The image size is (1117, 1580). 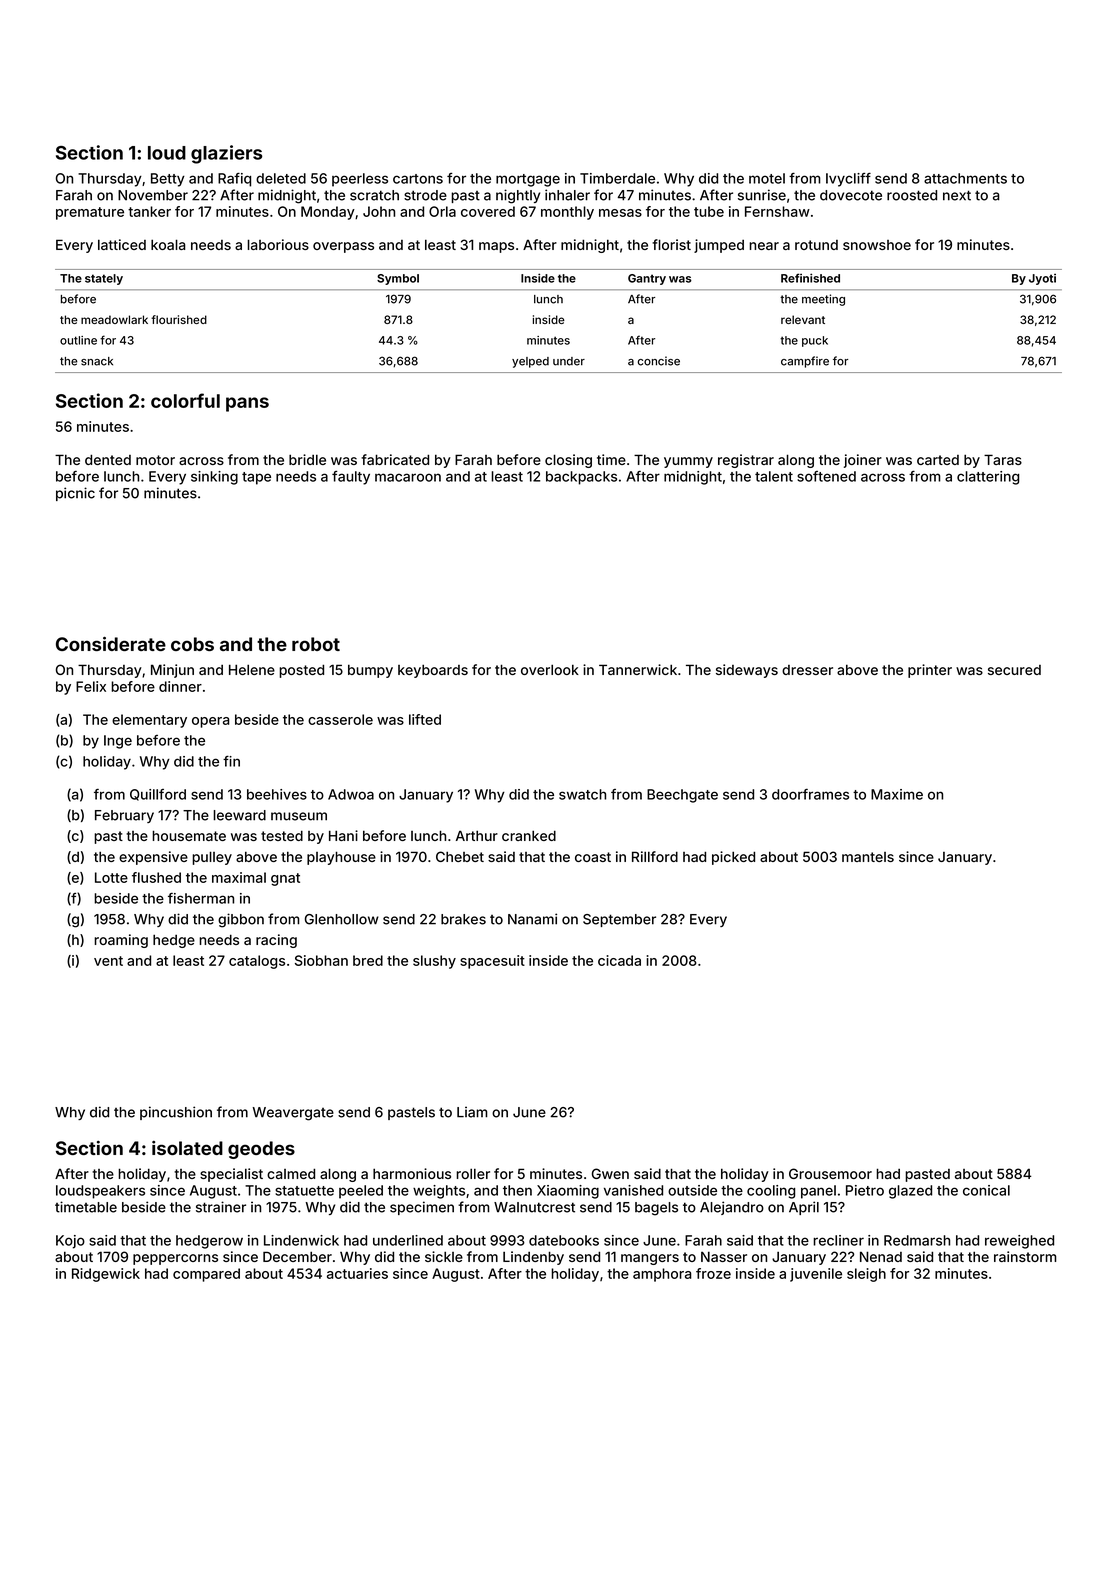 What do you see at coordinates (988, 478) in the image?
I see `clattering` at bounding box center [988, 478].
